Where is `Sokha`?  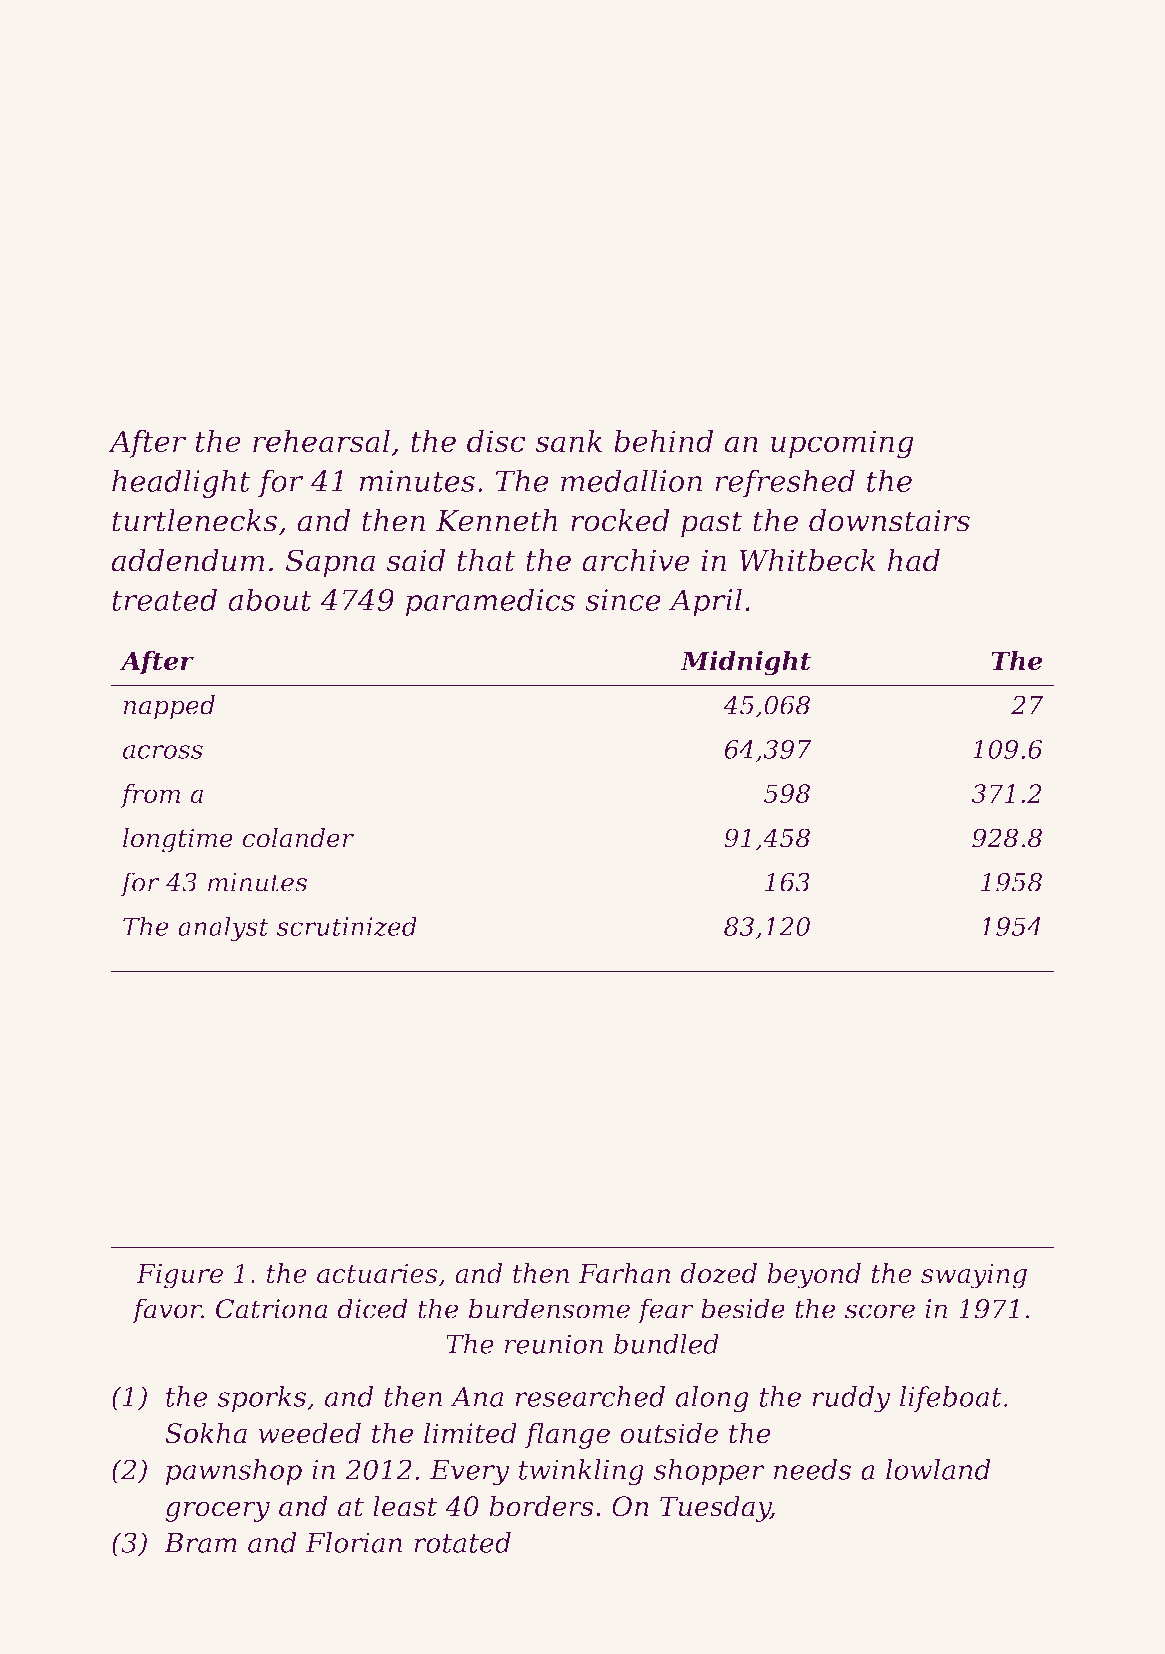 Sokha is located at coordinates (206, 1433).
